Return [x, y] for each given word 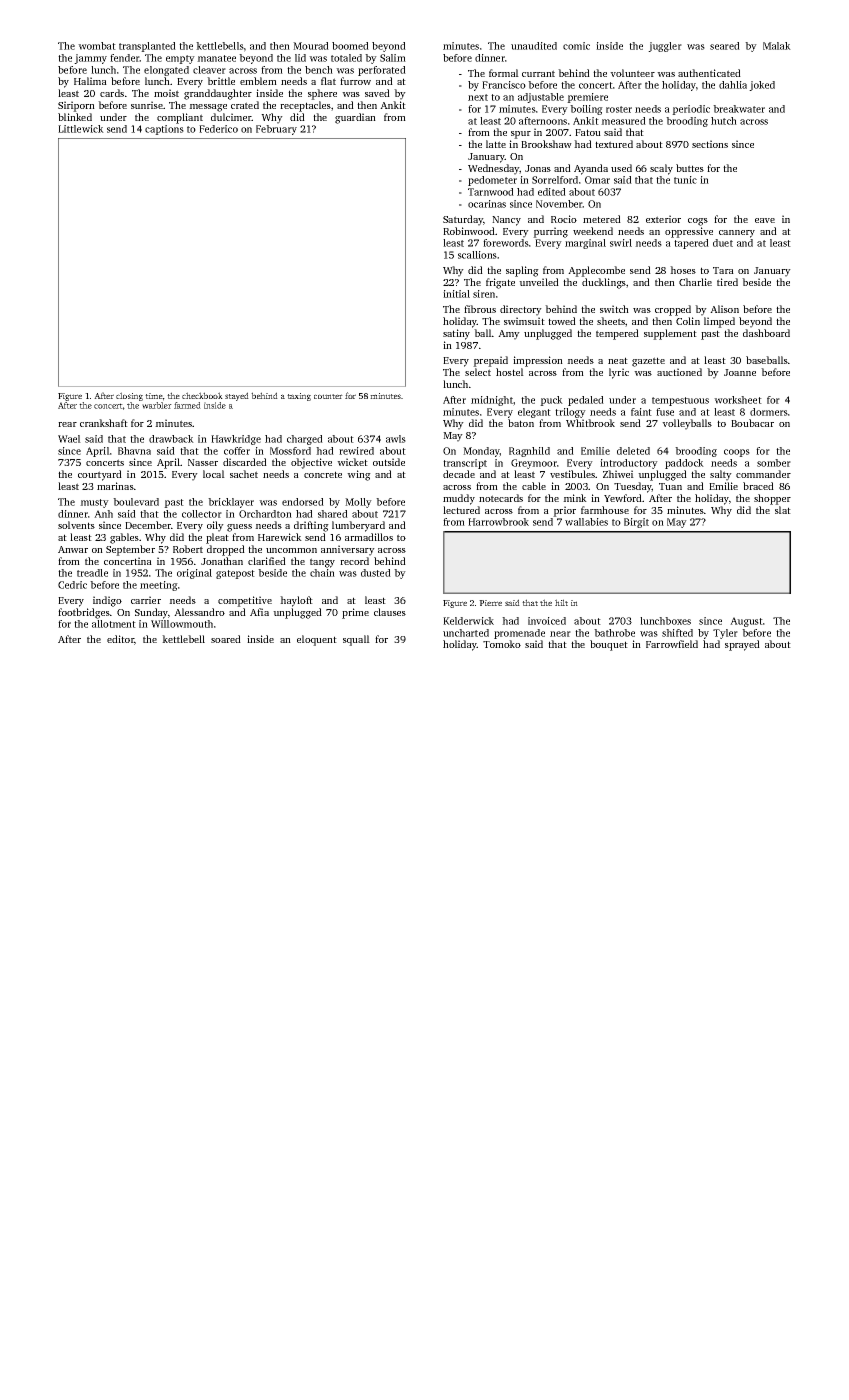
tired [727, 282]
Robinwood [469, 231]
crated [245, 105]
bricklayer [231, 503]
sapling [522, 271]
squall [356, 640]
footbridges [84, 613]
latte [496, 144]
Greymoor [534, 464]
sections [710, 144]
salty [721, 475]
